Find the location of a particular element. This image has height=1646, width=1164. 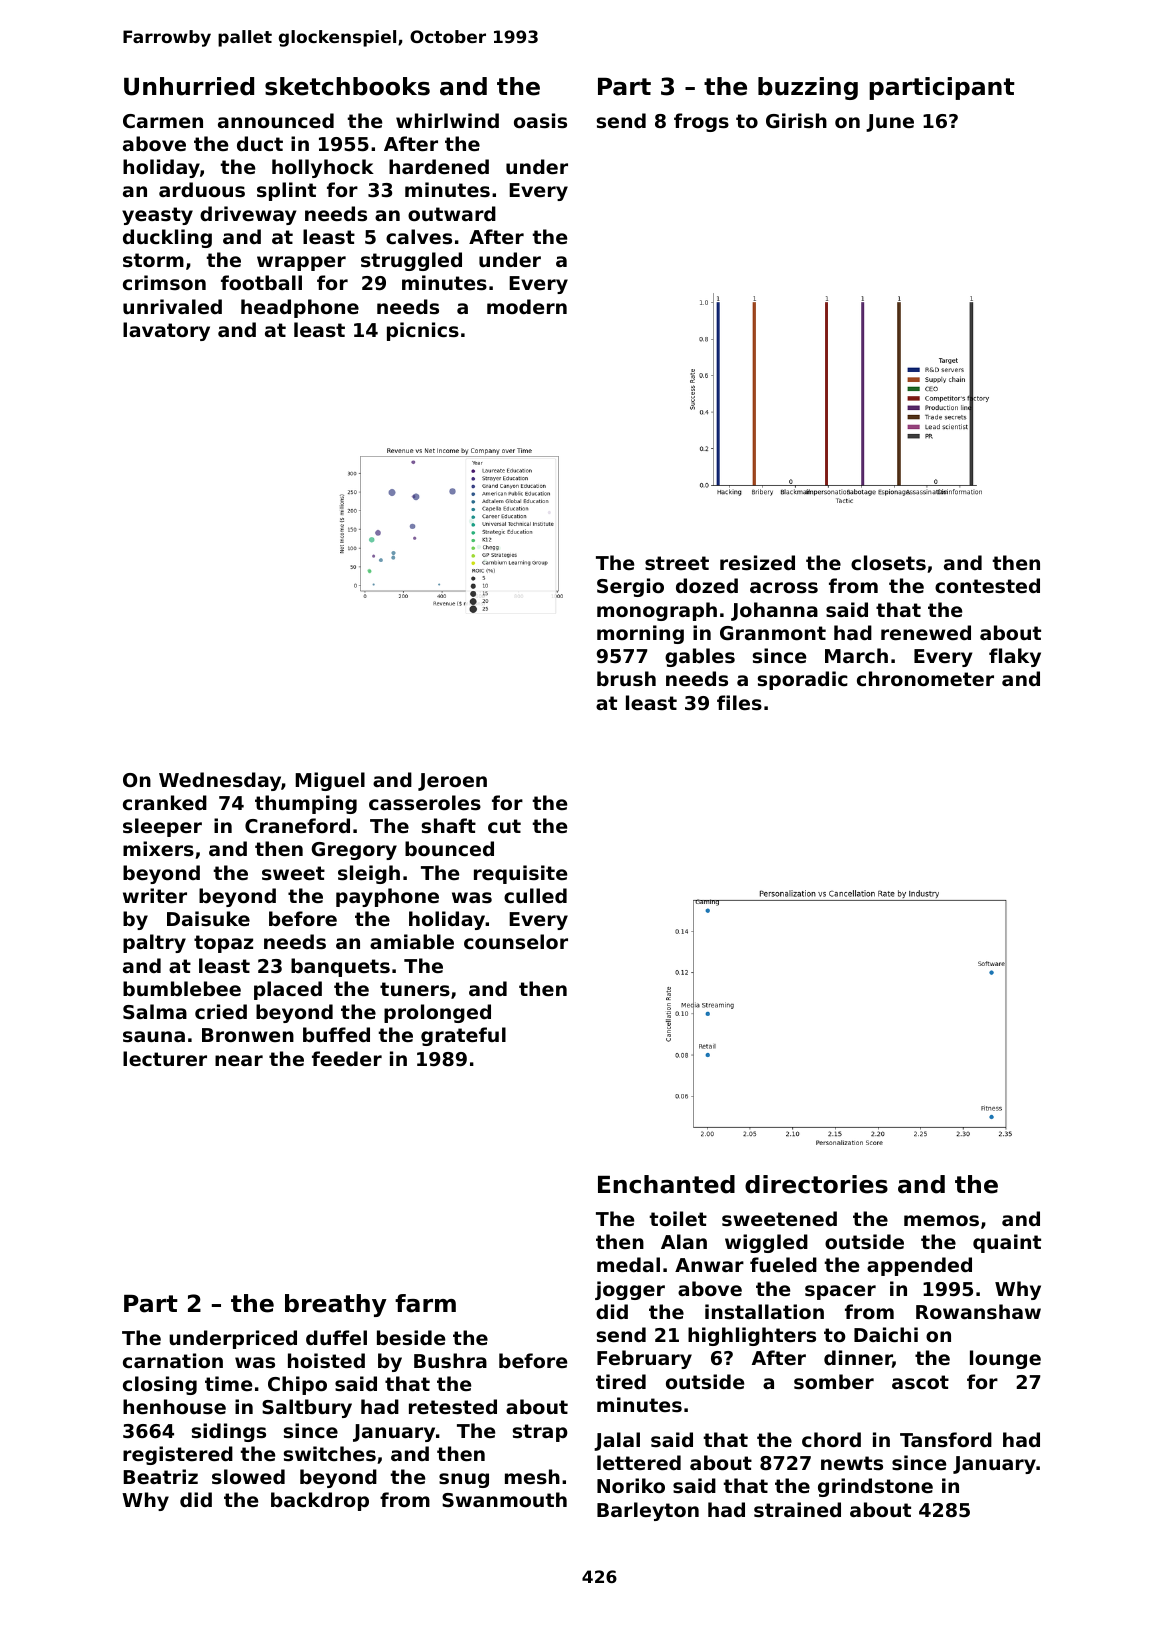

jogger is located at coordinates (630, 1290).
